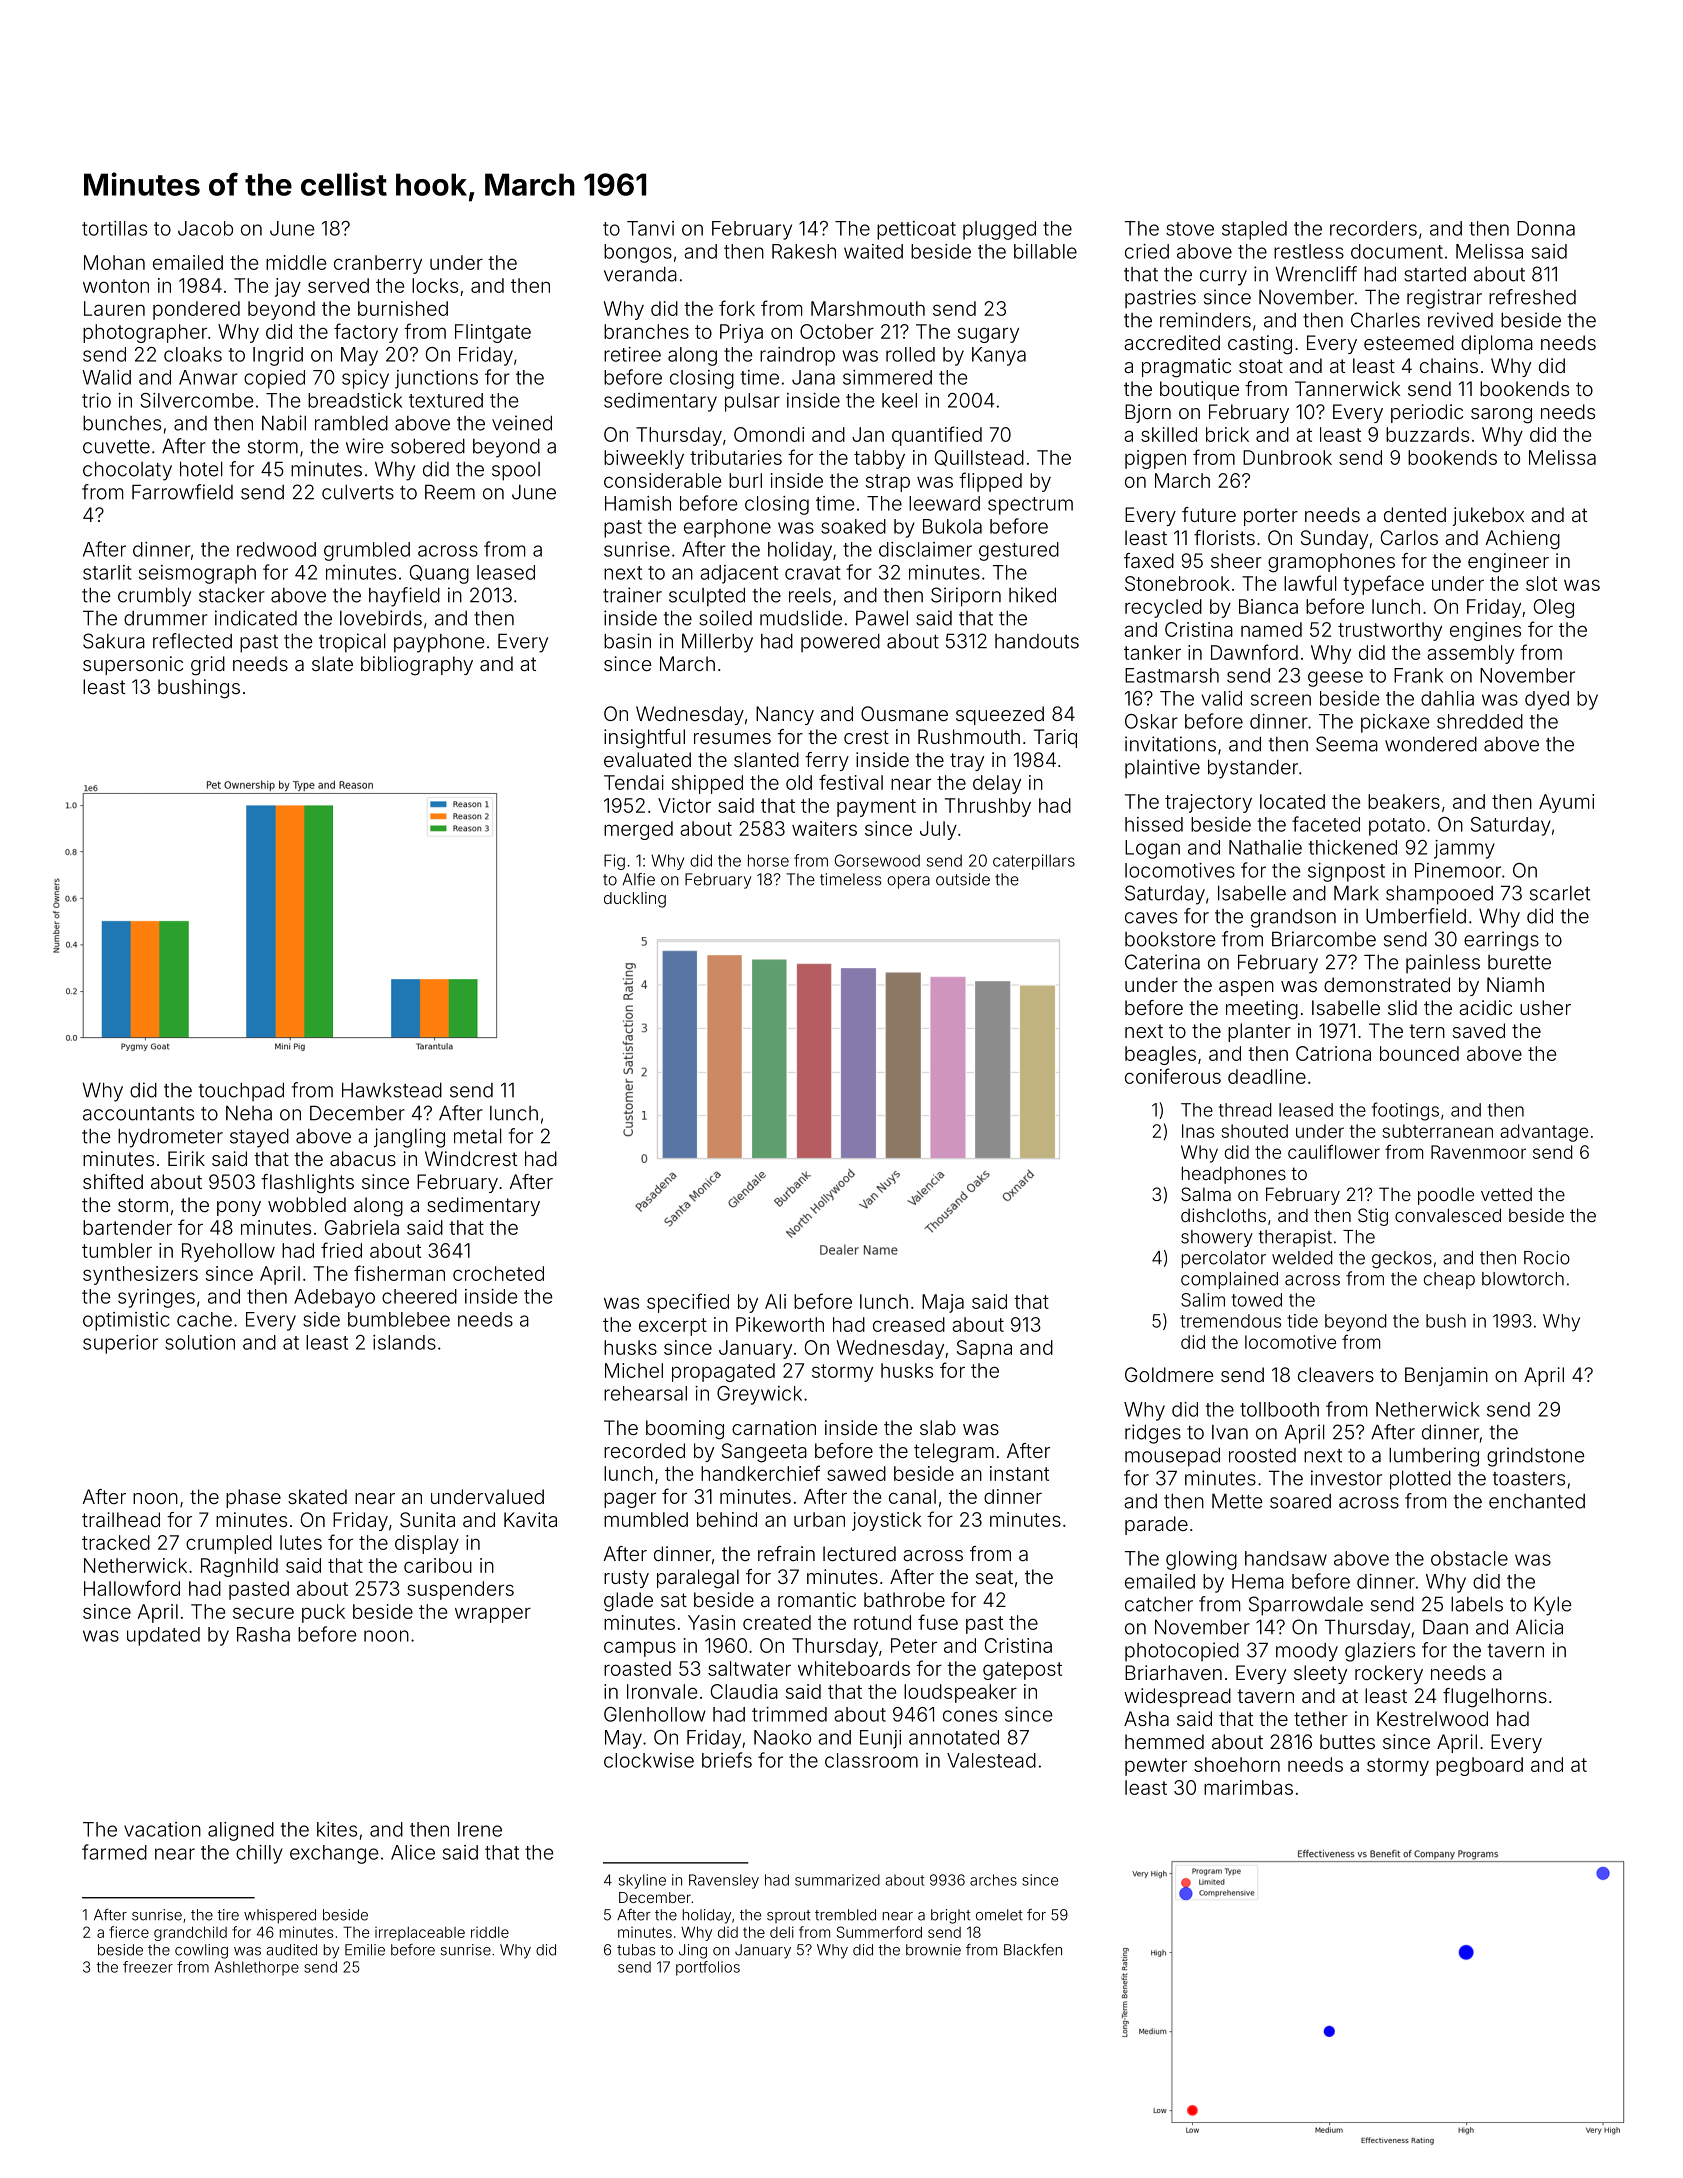  I want to click on Mark, so click(1356, 893).
